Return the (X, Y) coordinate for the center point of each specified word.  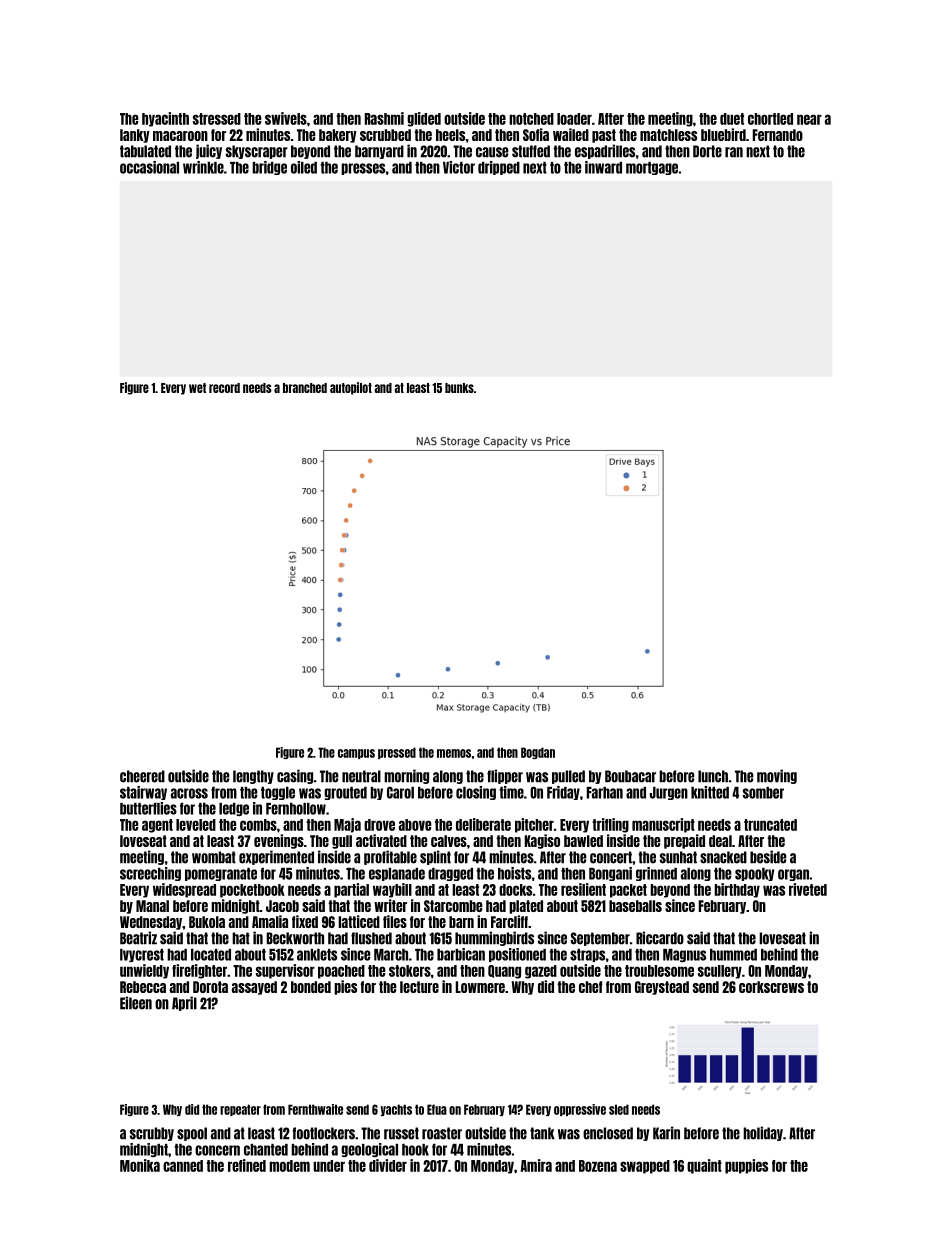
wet (197, 388)
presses (363, 169)
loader (574, 119)
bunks (459, 388)
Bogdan (538, 753)
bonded (311, 987)
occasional (149, 167)
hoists (514, 873)
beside (768, 857)
